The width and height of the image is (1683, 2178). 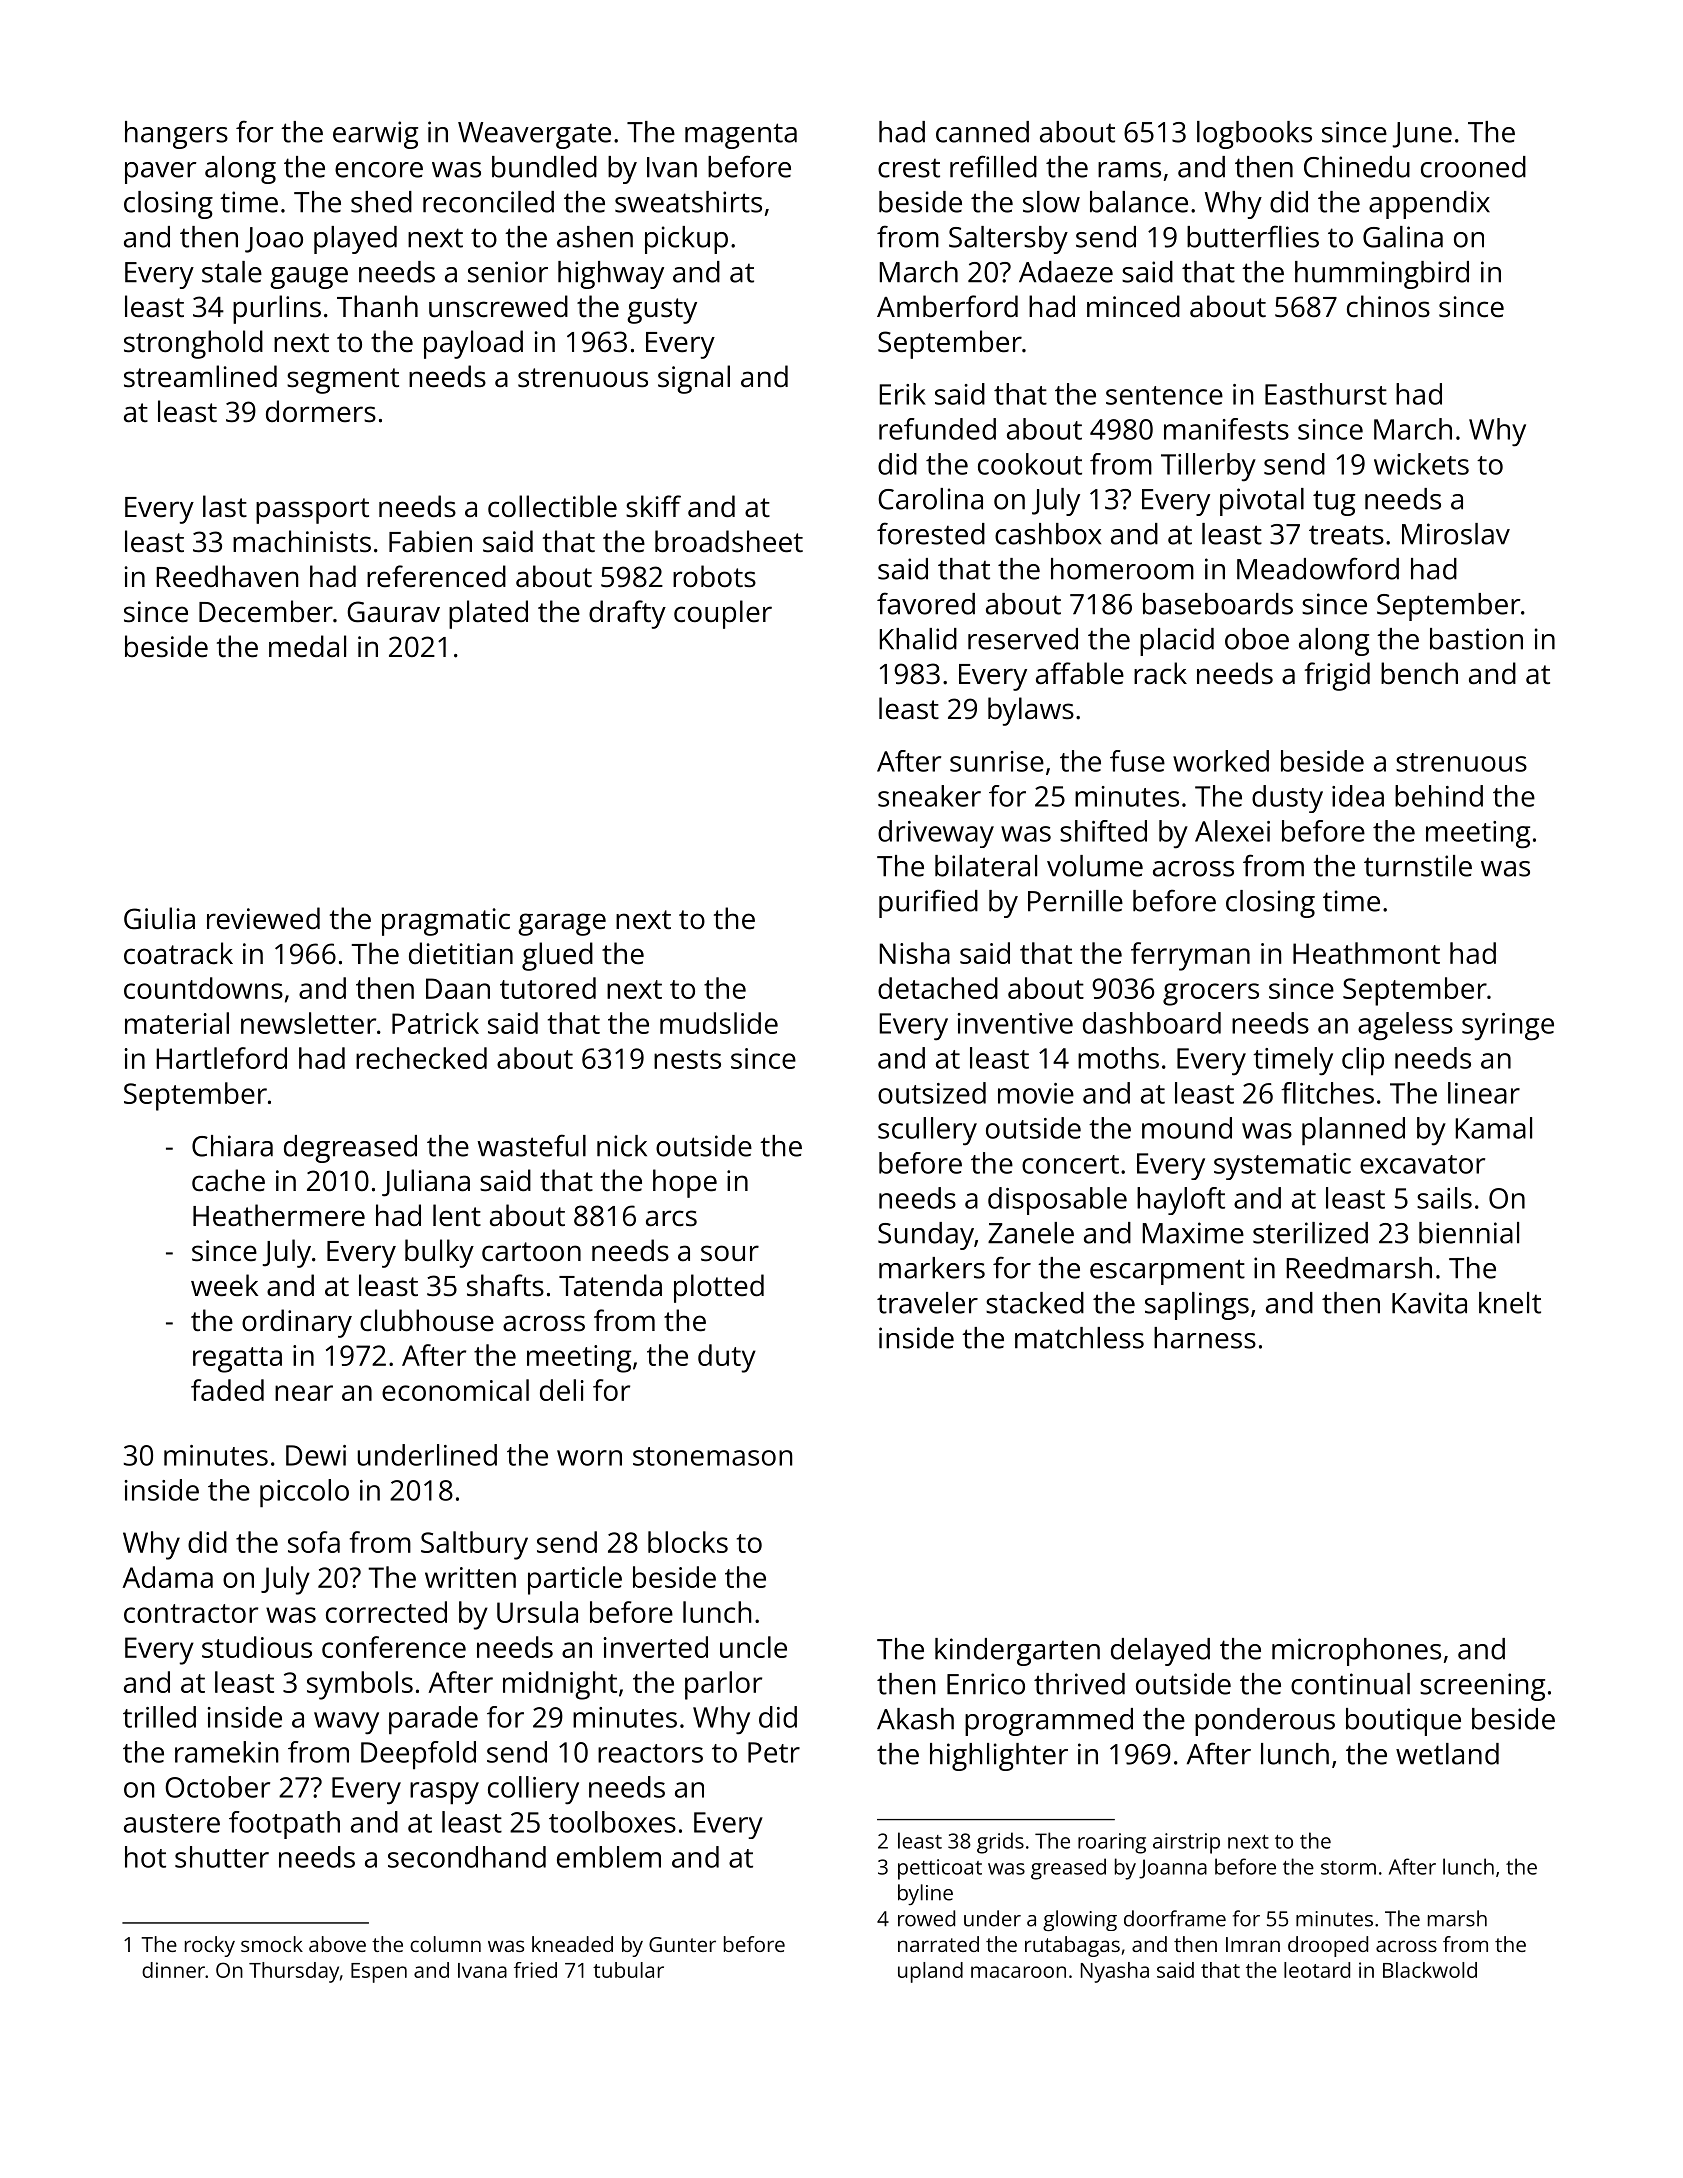 What do you see at coordinates (562, 924) in the image?
I see `garage` at bounding box center [562, 924].
